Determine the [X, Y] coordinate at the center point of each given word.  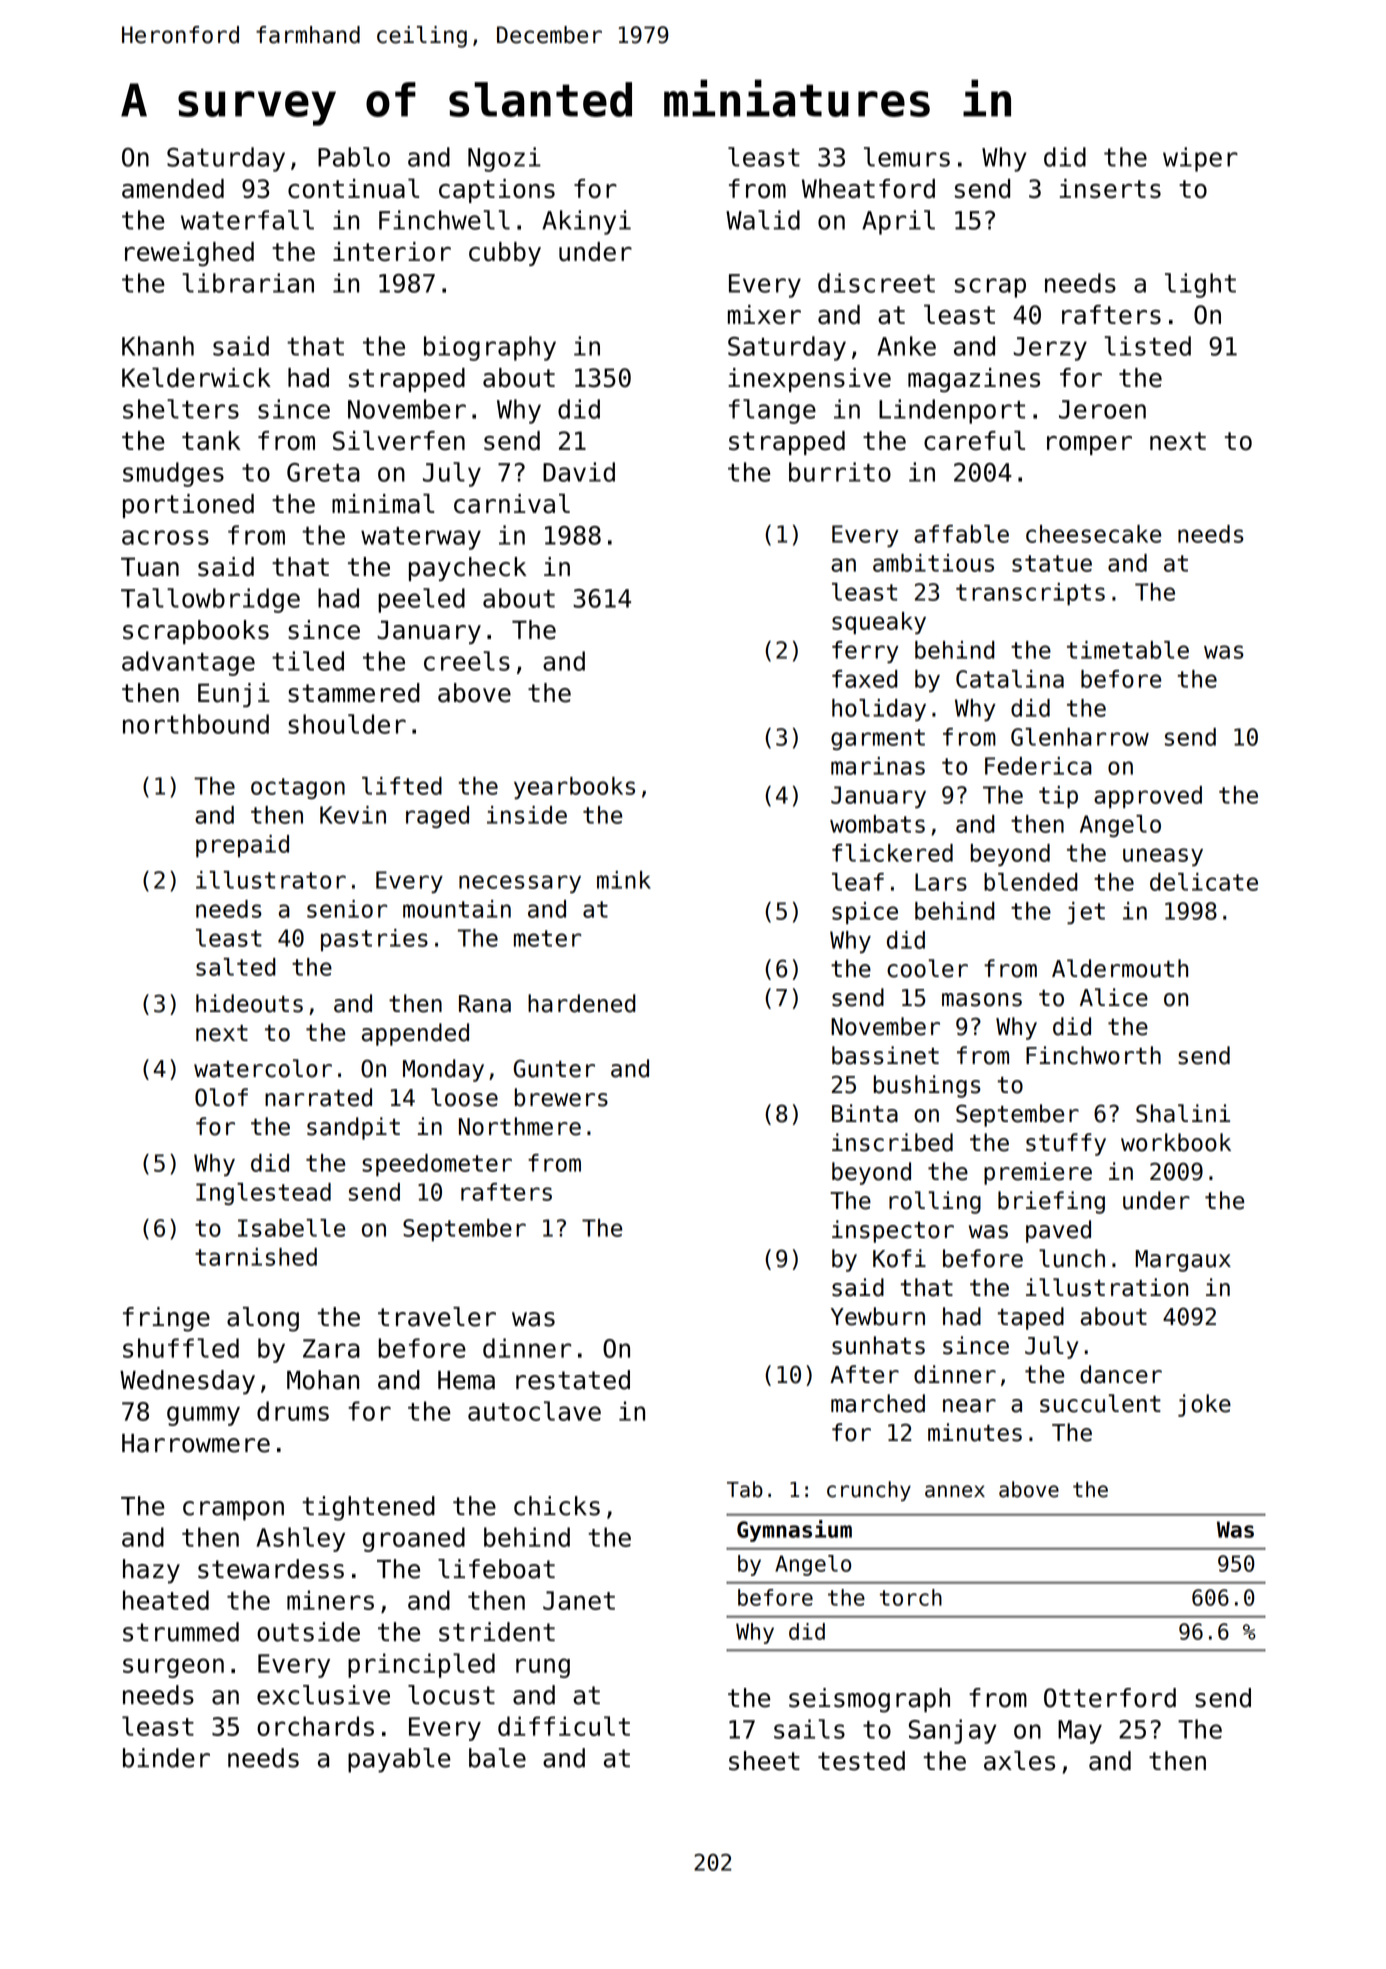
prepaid [242, 846]
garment [878, 739]
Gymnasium [794, 1531]
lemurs [907, 157]
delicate [1204, 882]
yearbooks [574, 788]
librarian [248, 283]
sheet [764, 1761]
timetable [1128, 650]
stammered [354, 693]
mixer [764, 314]
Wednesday [187, 1382]
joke [1204, 1405]
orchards [315, 1726]
